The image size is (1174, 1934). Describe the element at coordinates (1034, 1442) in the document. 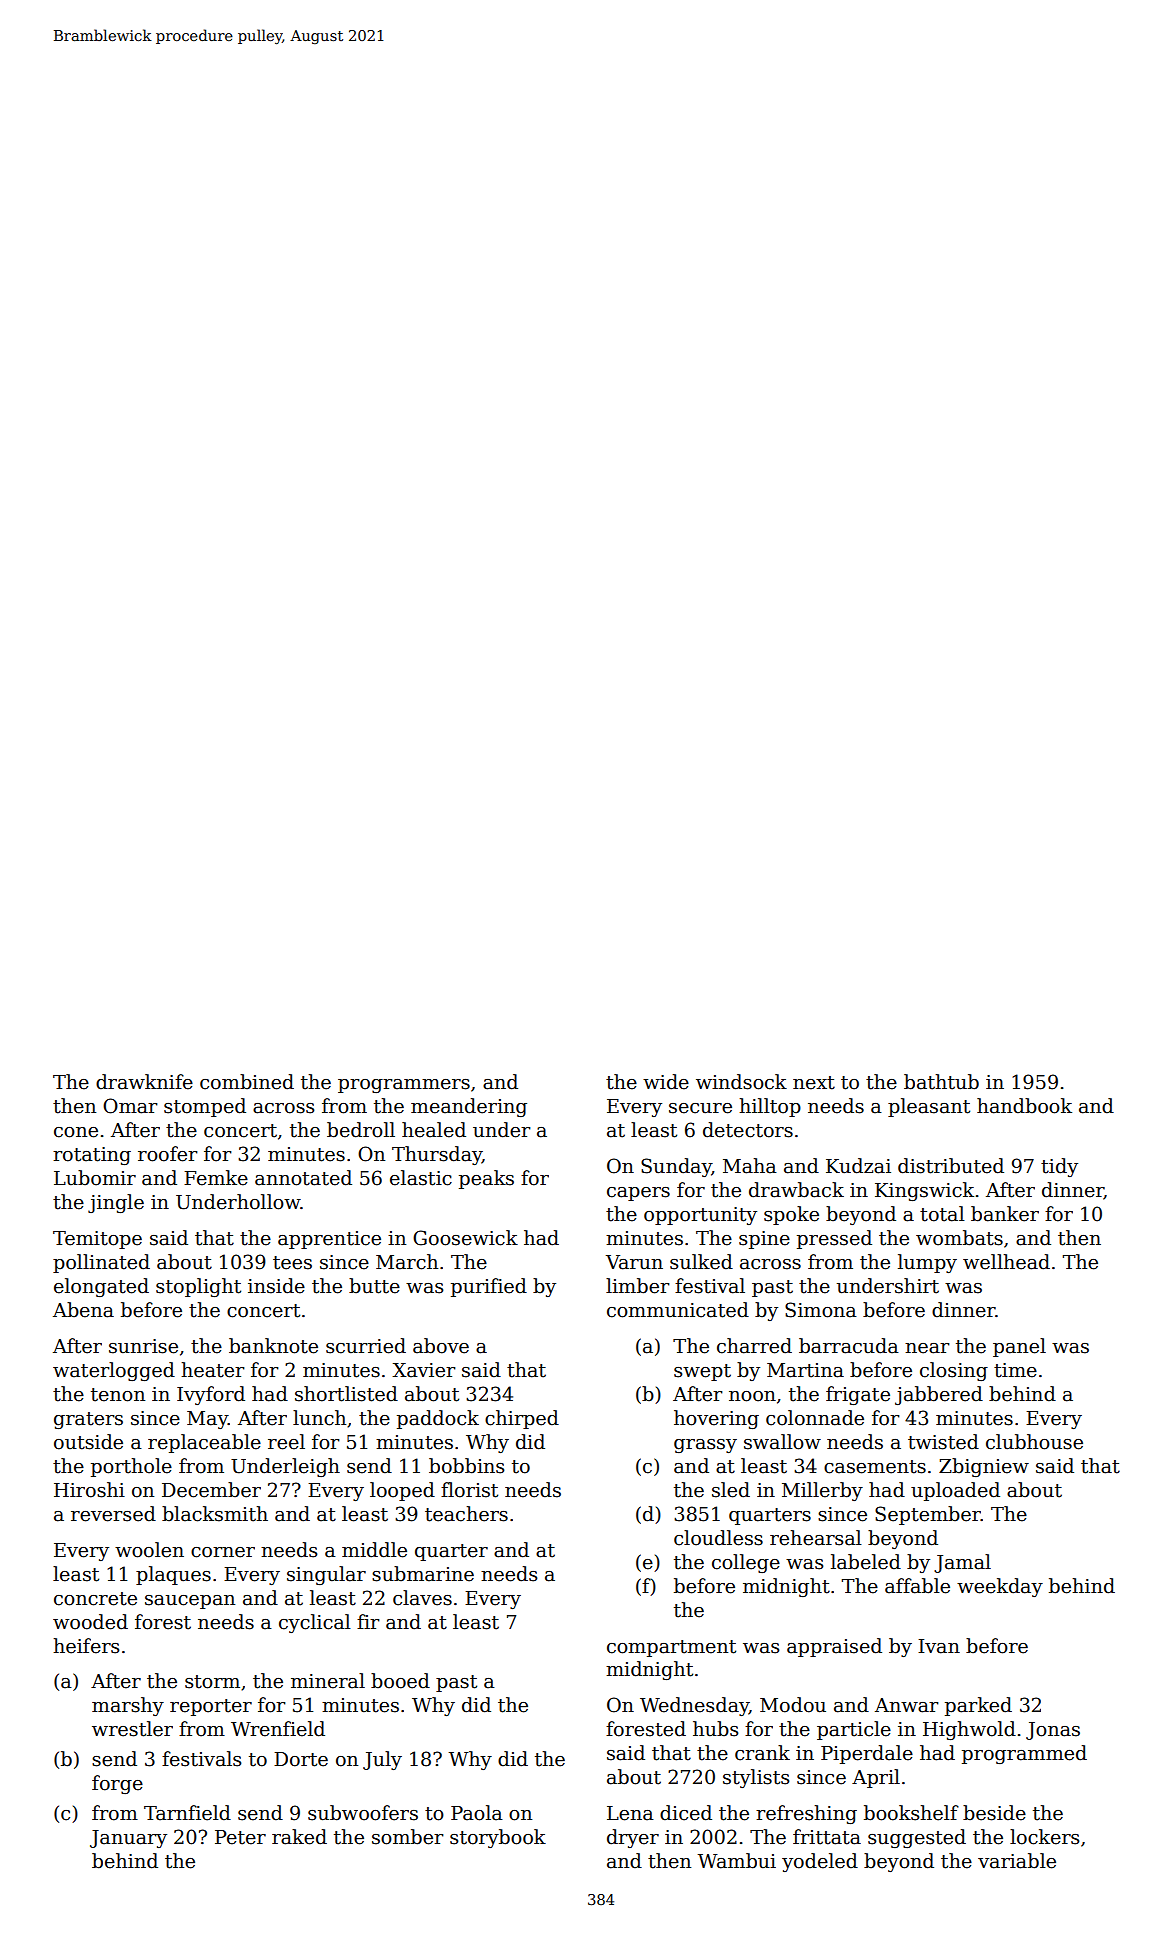

I see `clubhouse` at that location.
